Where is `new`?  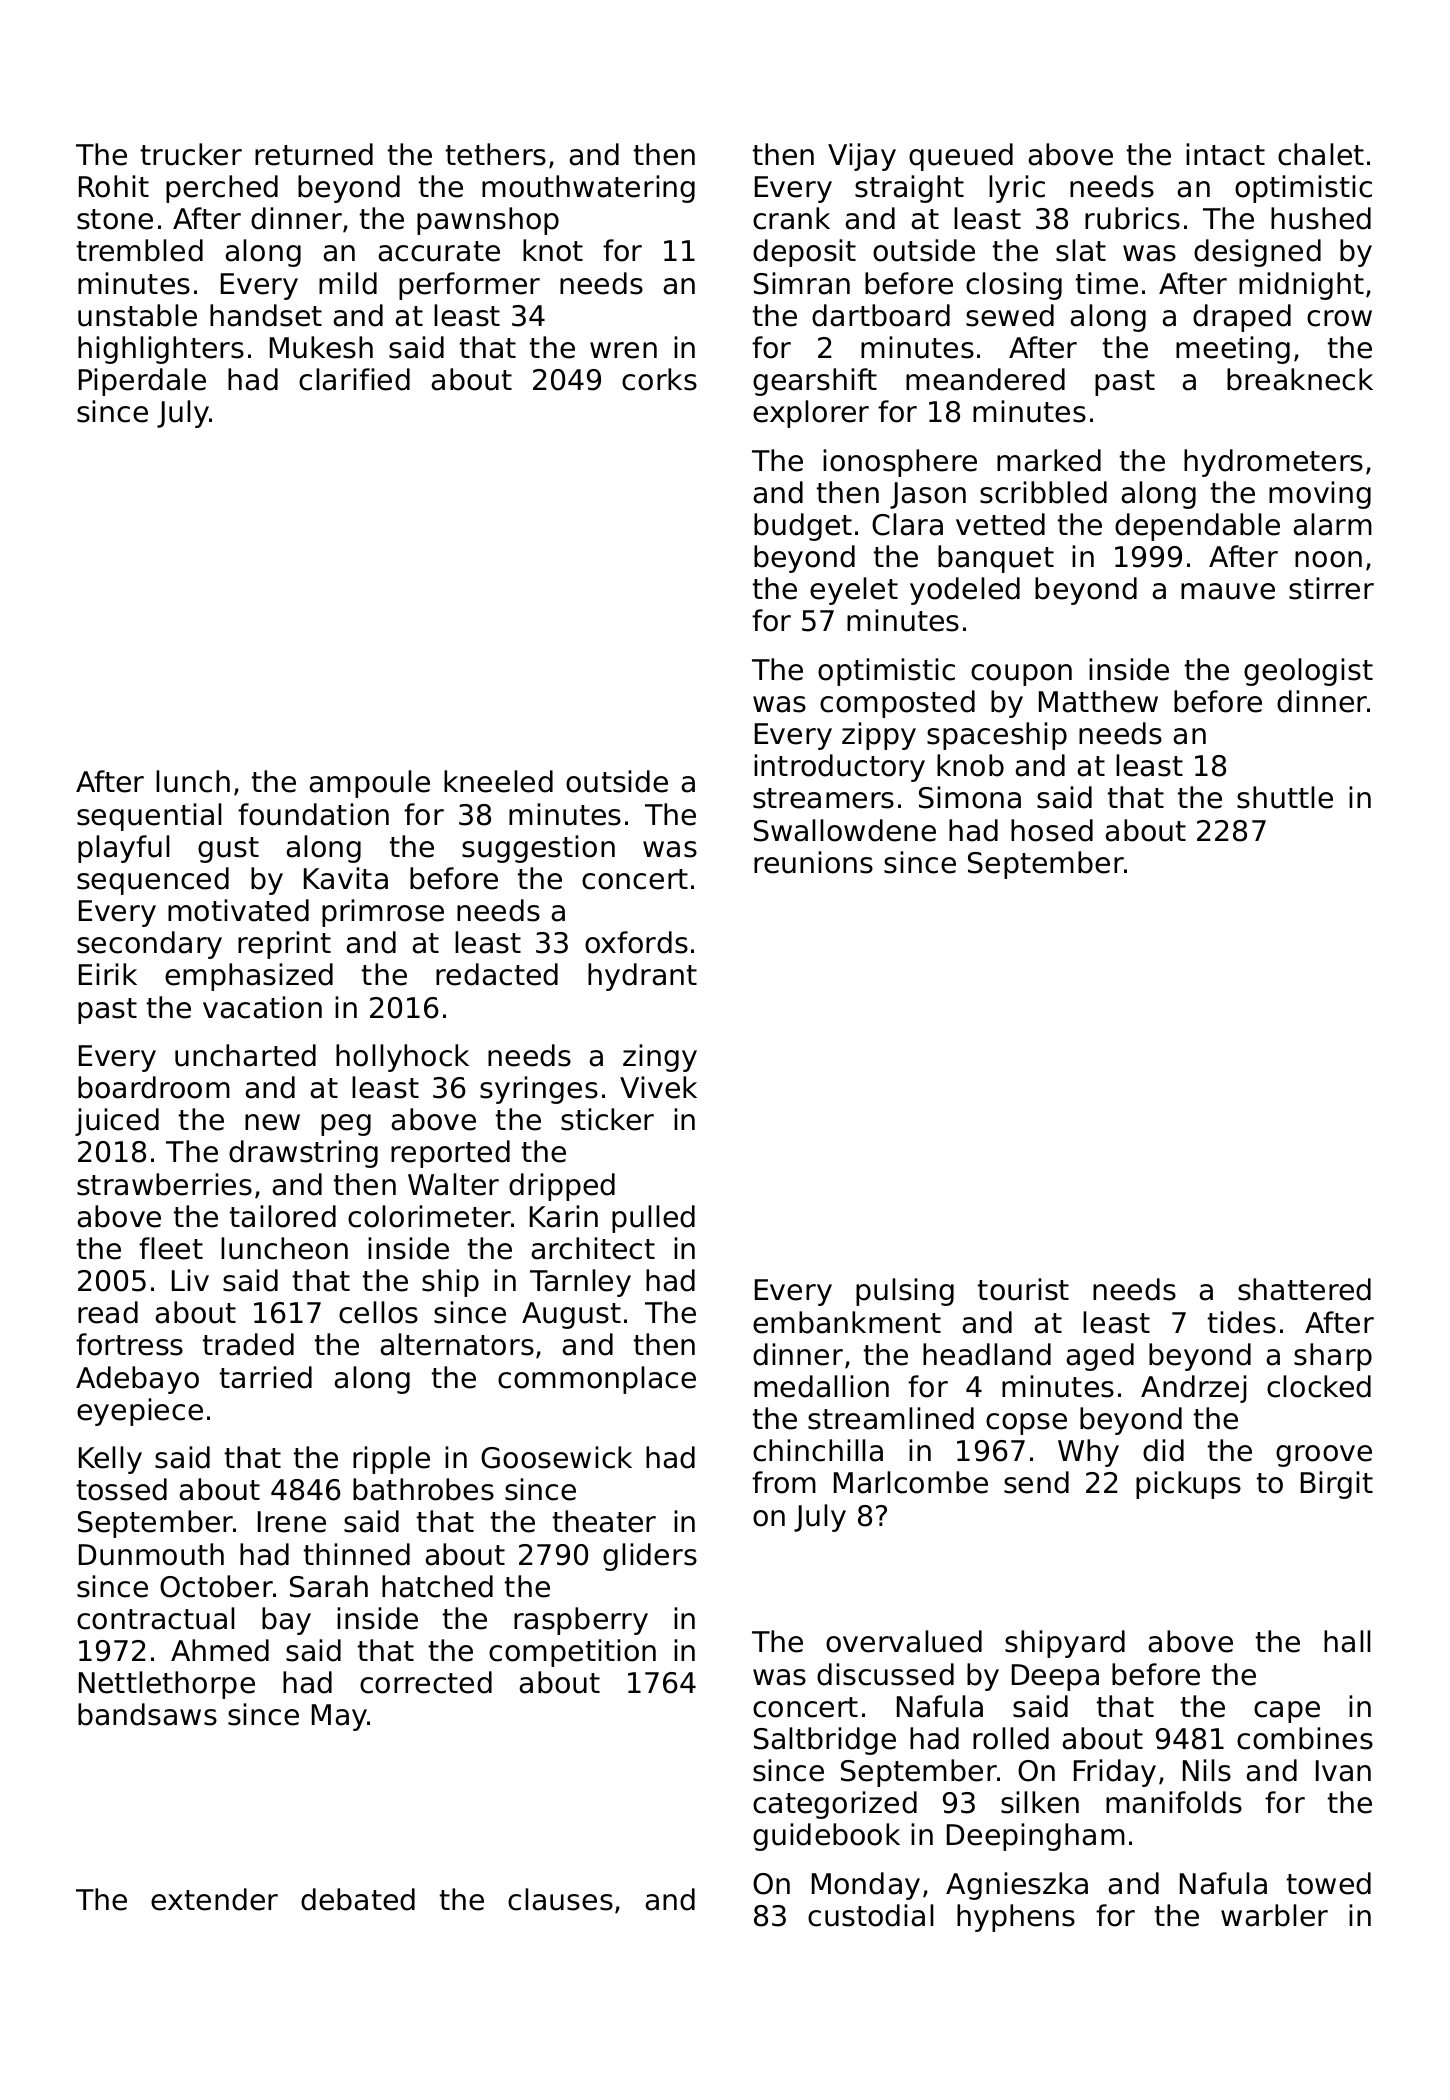
new is located at coordinates (272, 1122).
